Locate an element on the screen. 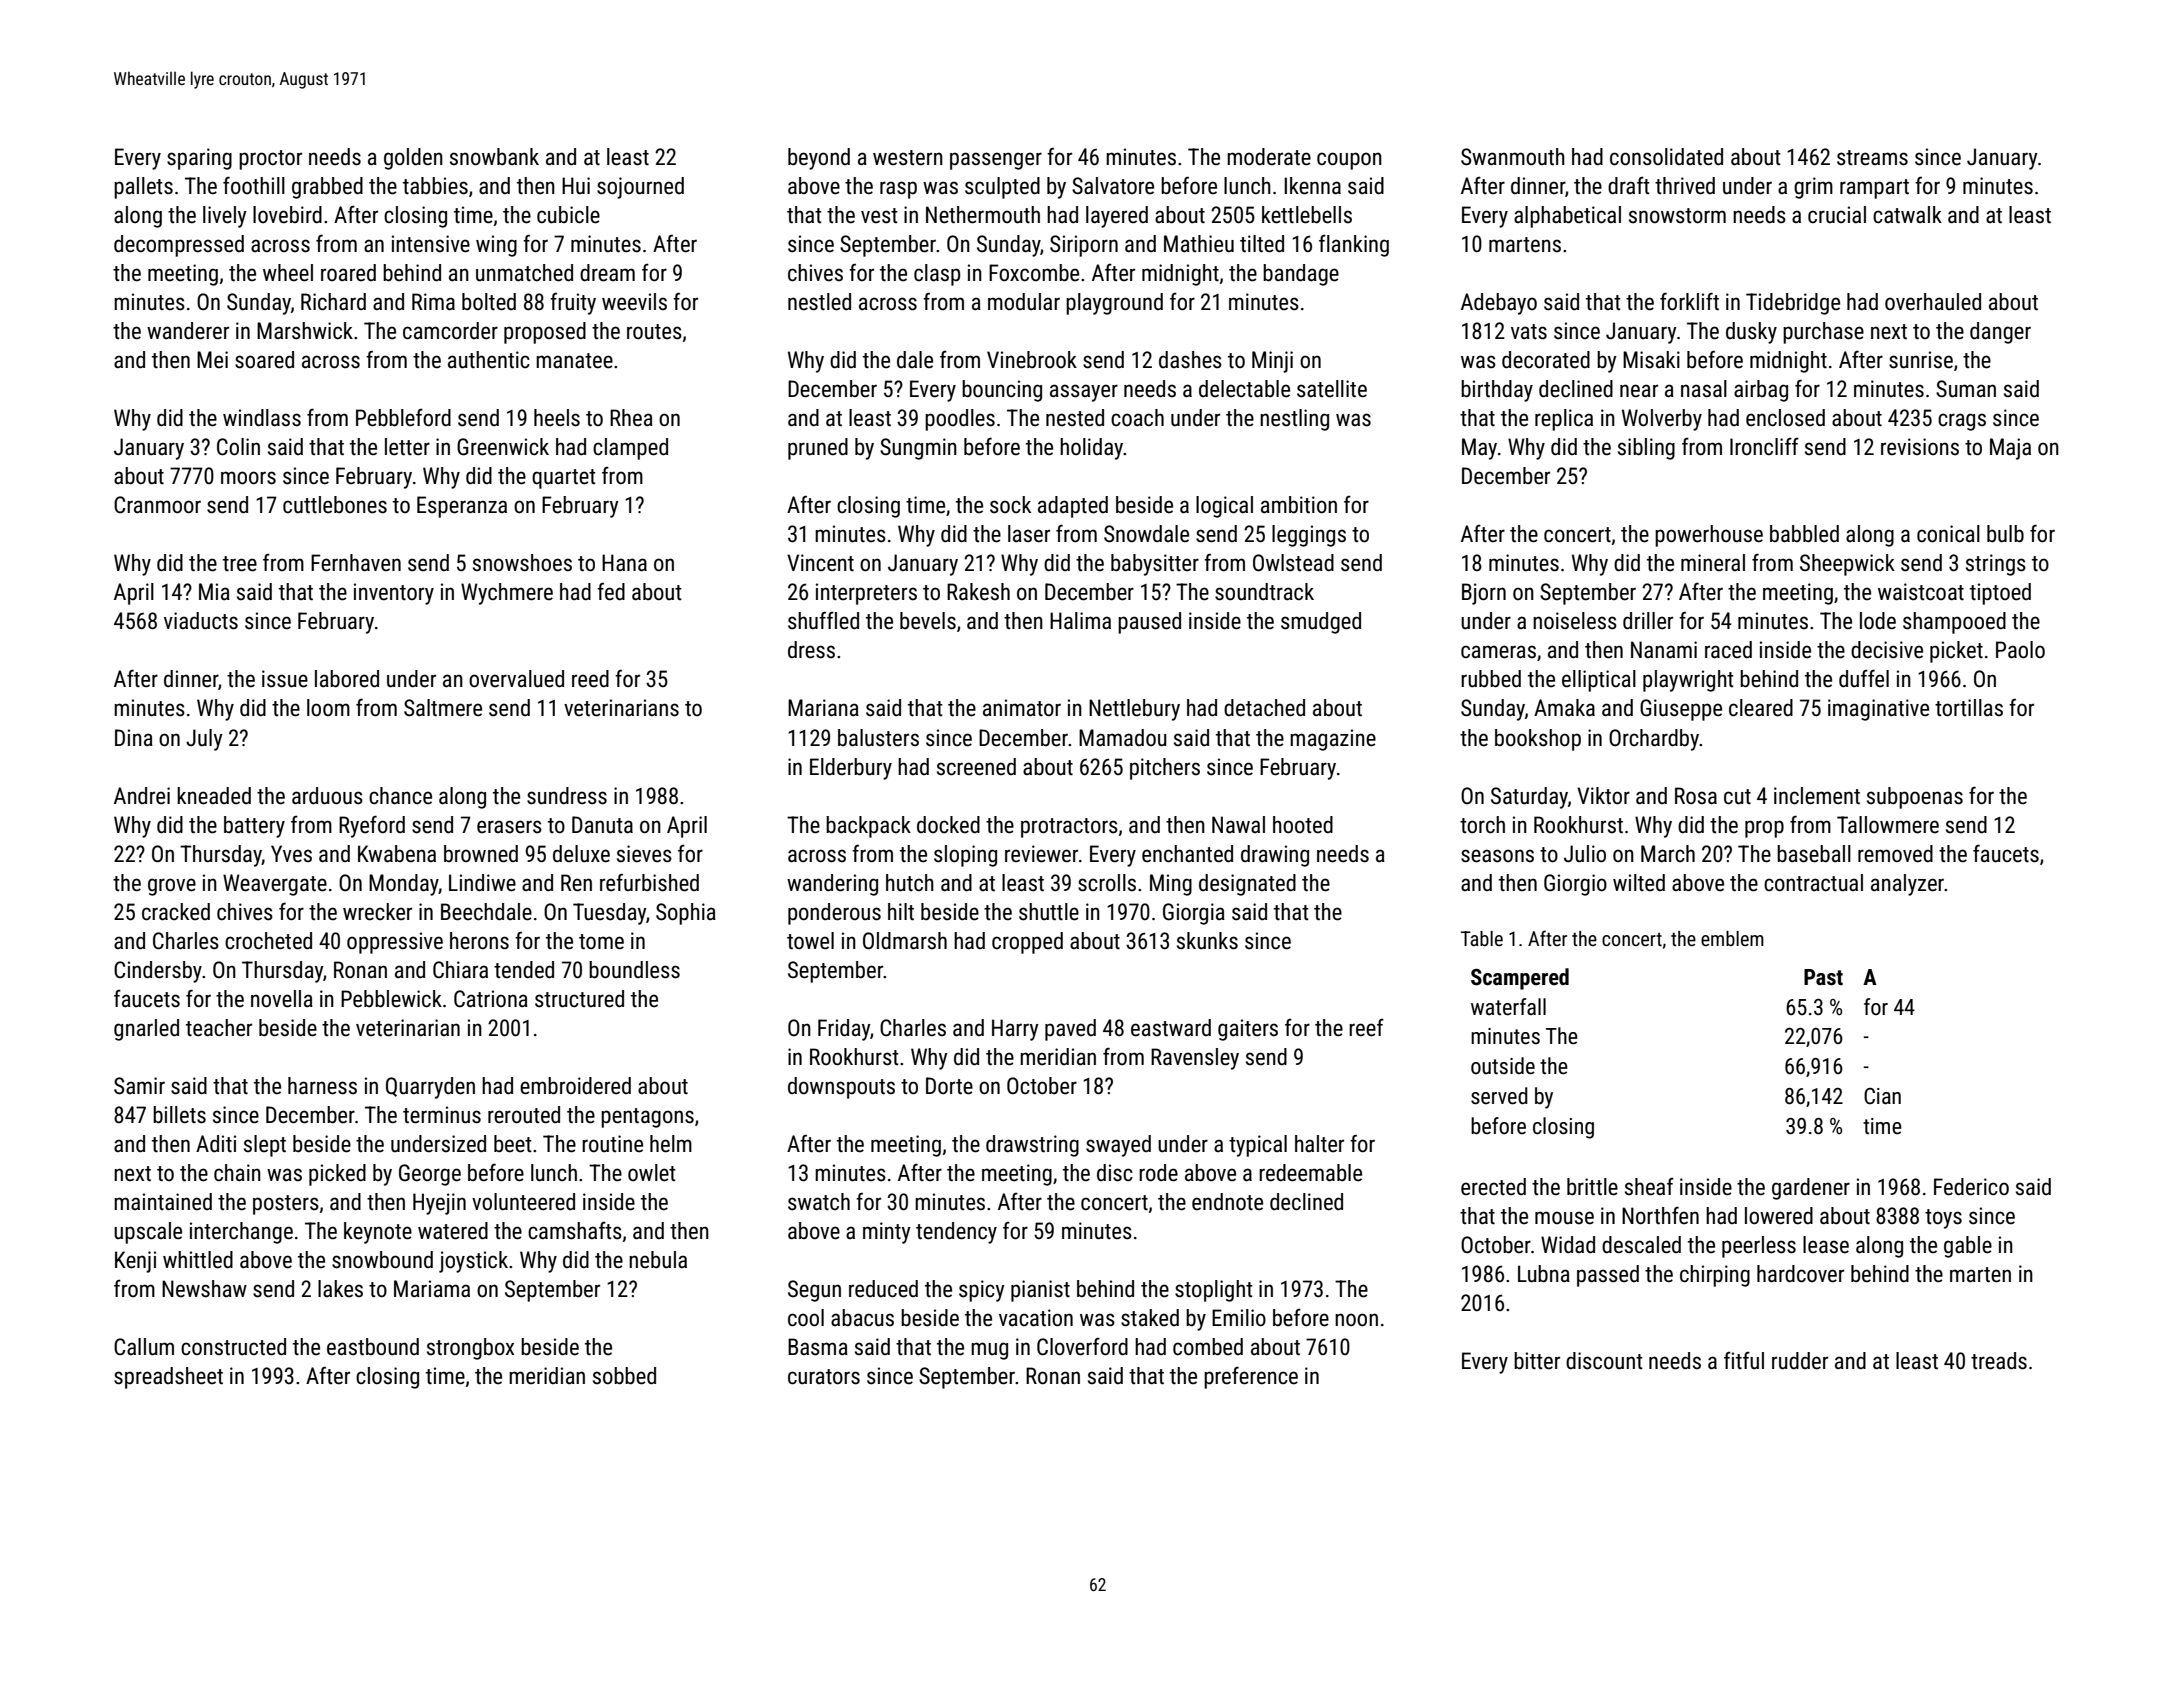  preference is located at coordinates (1251, 1377).
